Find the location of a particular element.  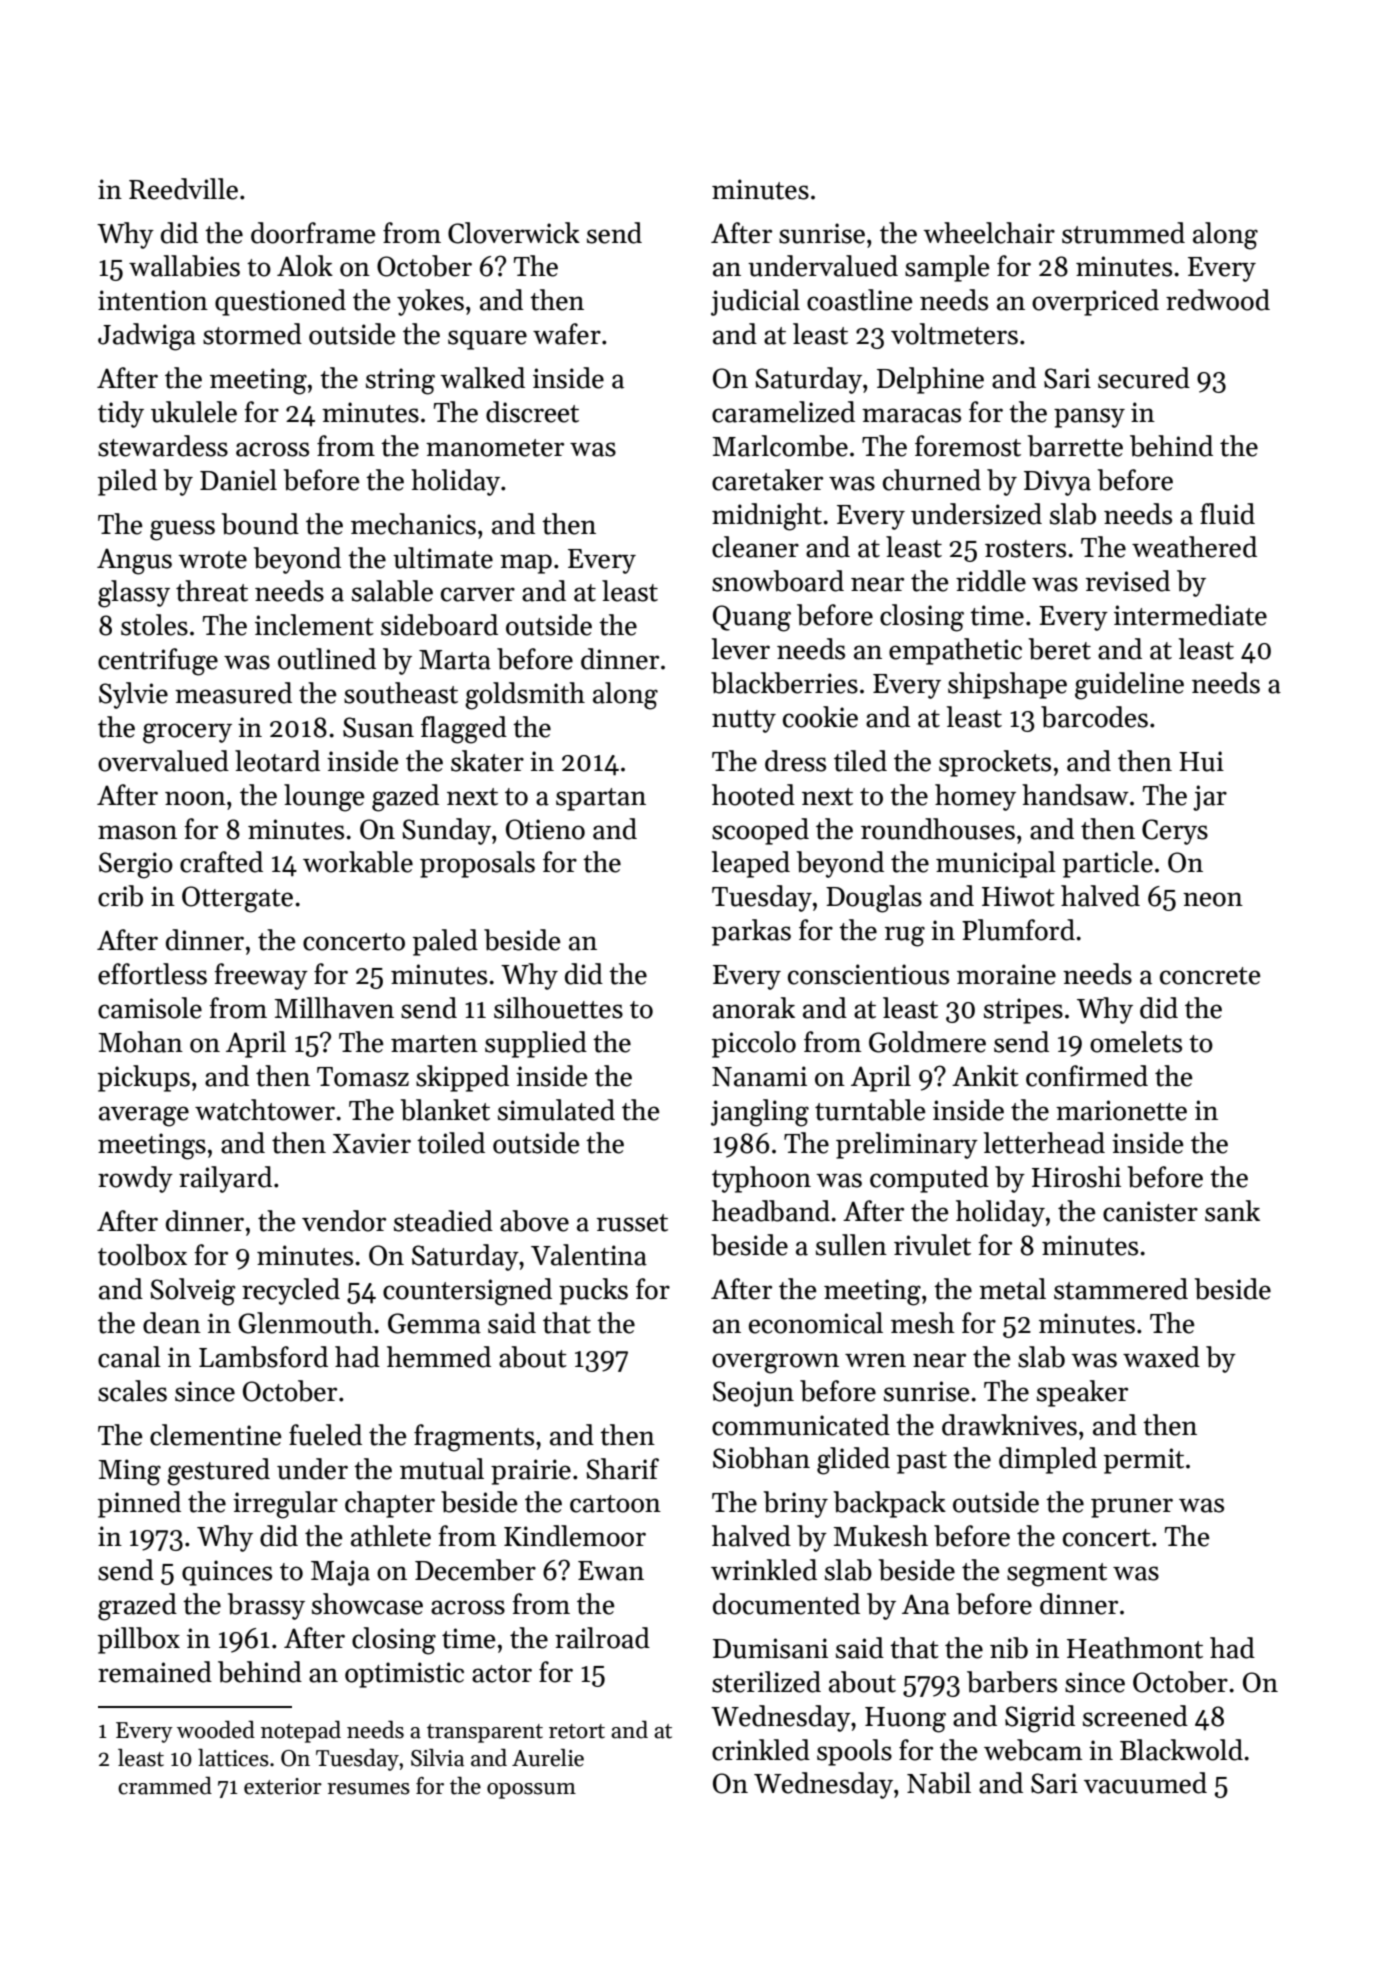

paled is located at coordinates (445, 942).
